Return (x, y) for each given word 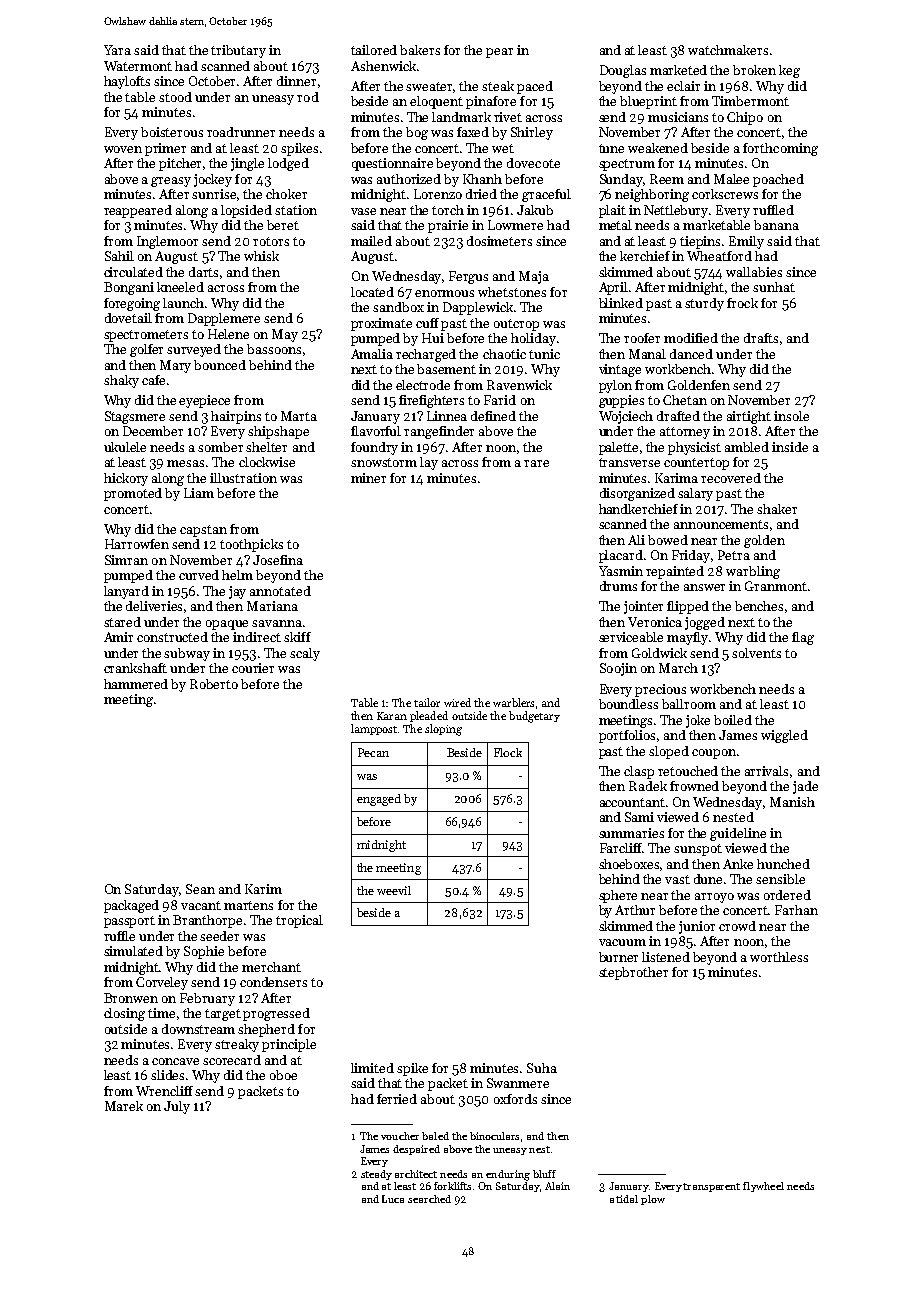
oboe (283, 1075)
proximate (381, 324)
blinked (621, 303)
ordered (787, 895)
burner (618, 957)
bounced (220, 365)
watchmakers (728, 50)
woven (123, 149)
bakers (420, 50)
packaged (131, 906)
